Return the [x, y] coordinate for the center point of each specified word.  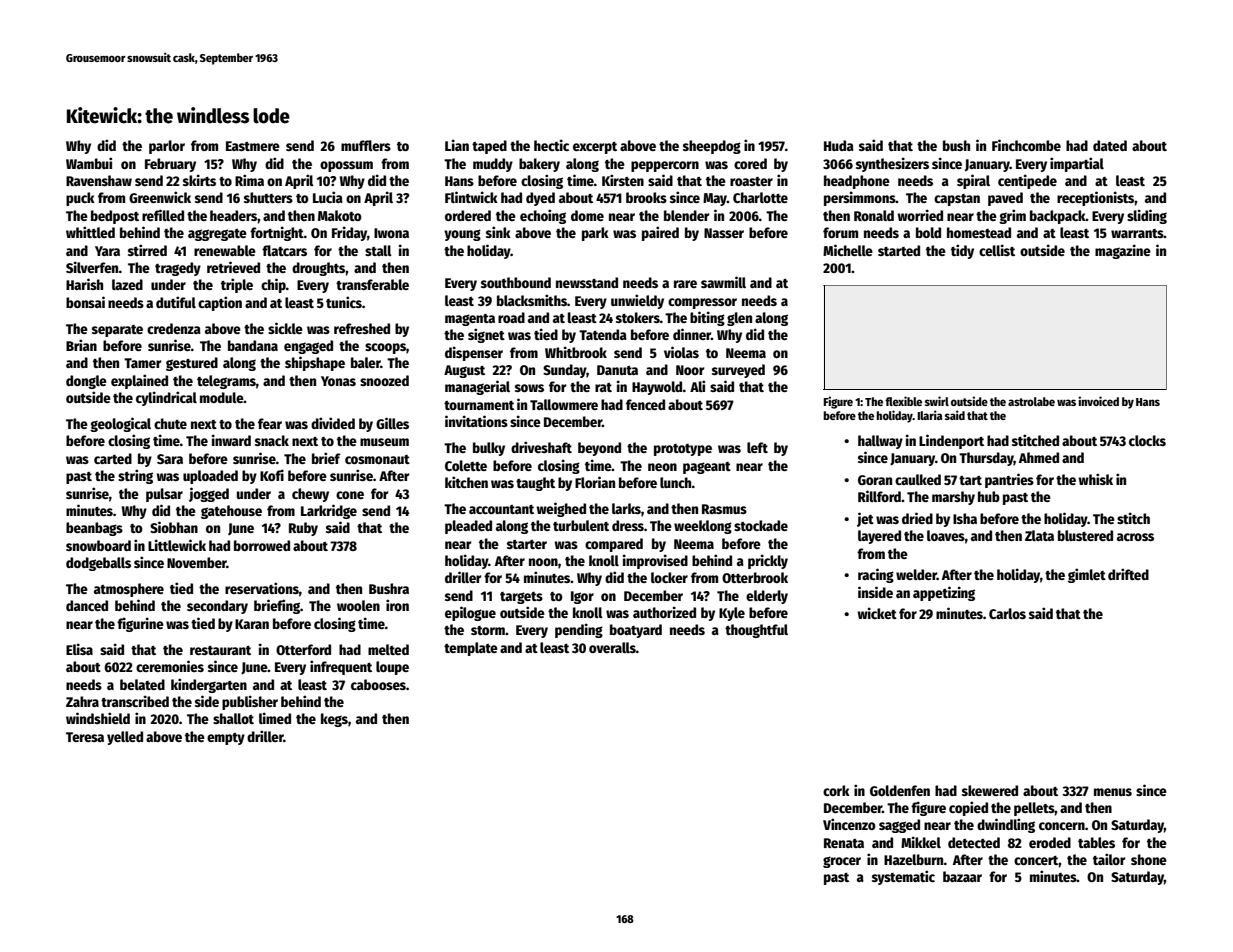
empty [226, 739]
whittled [90, 232]
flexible [903, 401]
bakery [539, 165]
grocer [842, 862]
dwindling [1006, 825]
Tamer [142, 363]
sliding [1147, 216]
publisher [250, 702]
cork [836, 790]
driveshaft [541, 447]
